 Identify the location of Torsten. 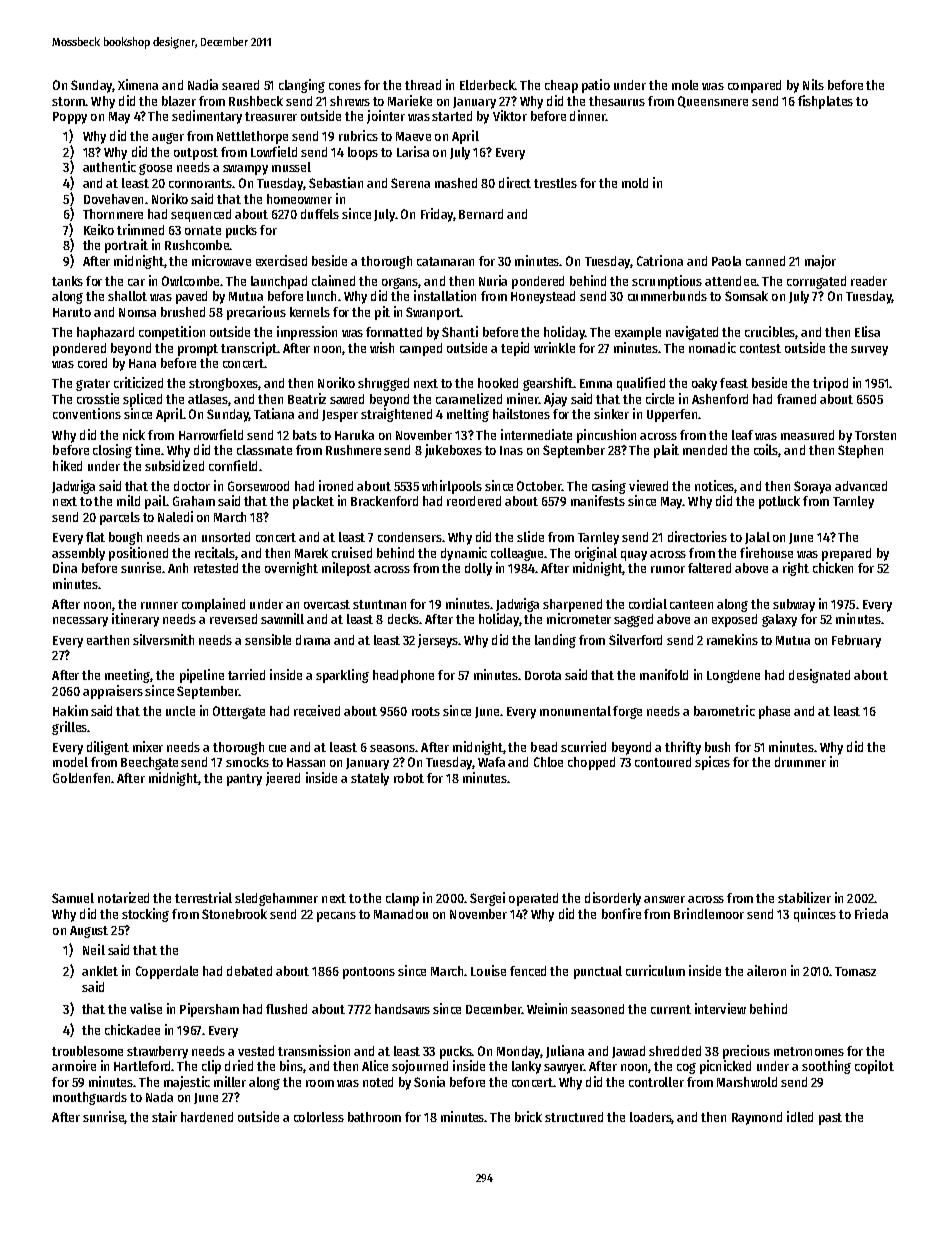
(875, 435).
